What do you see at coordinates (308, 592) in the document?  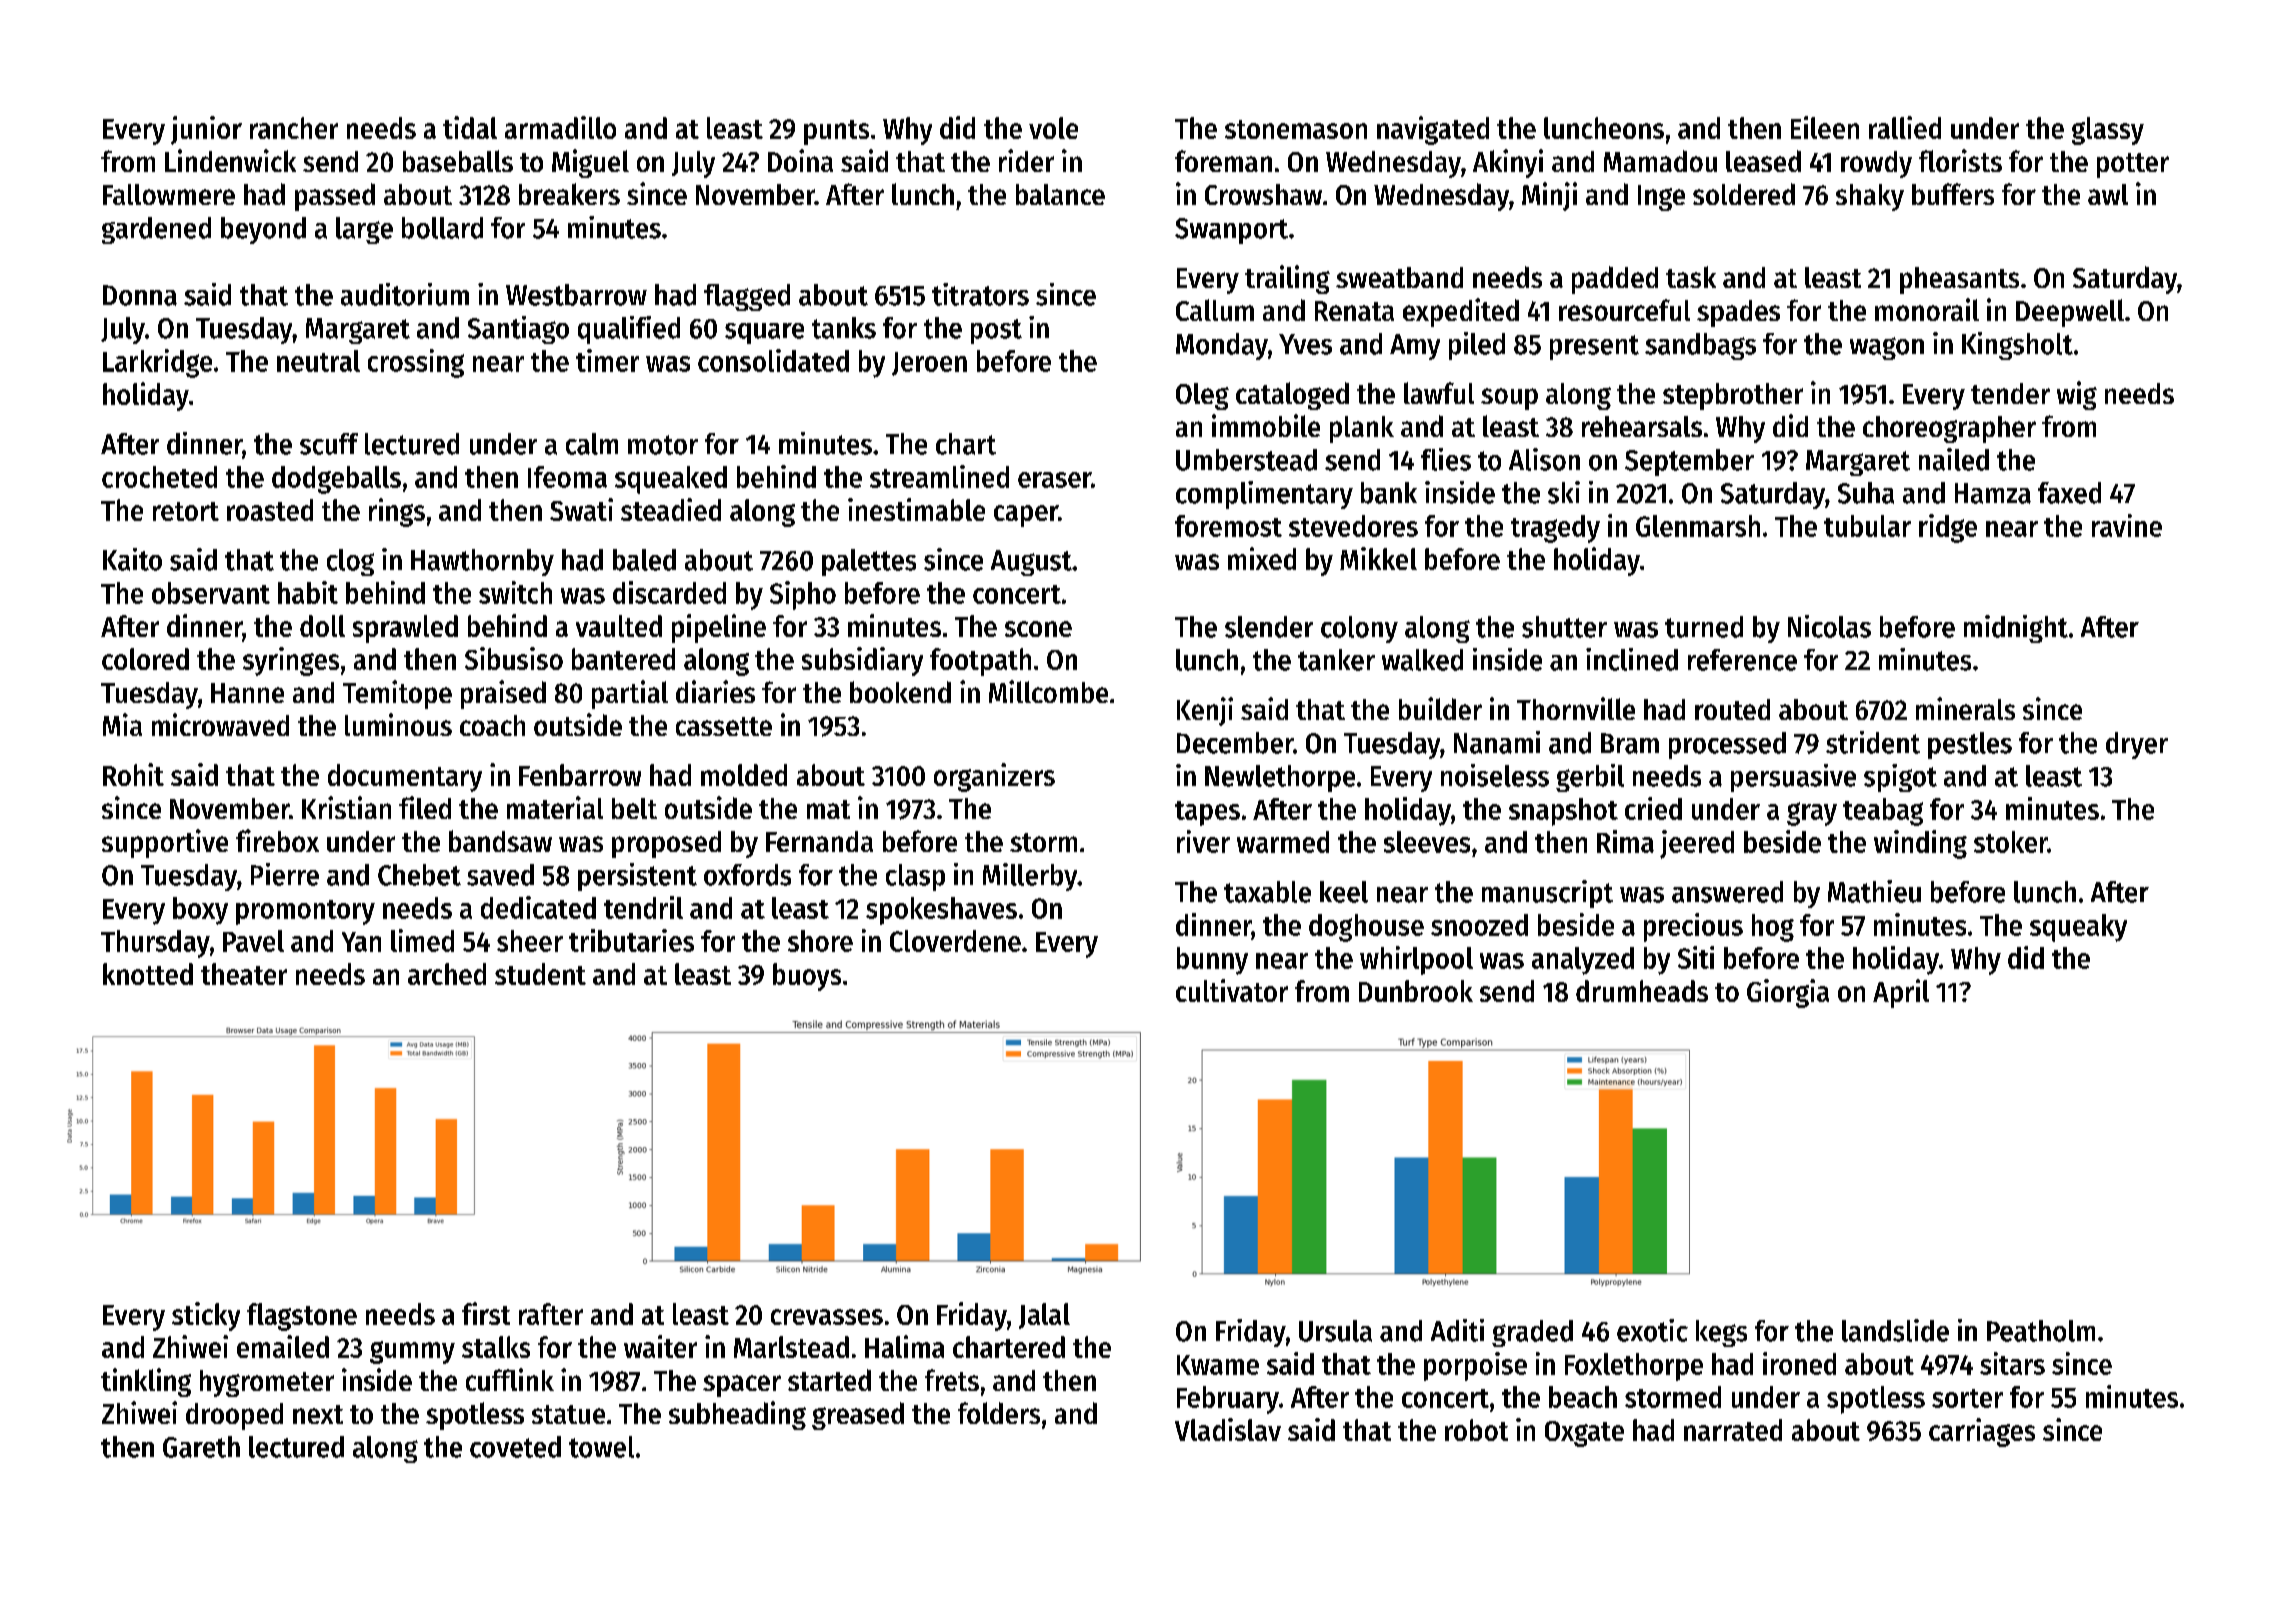 I see `habit` at bounding box center [308, 592].
